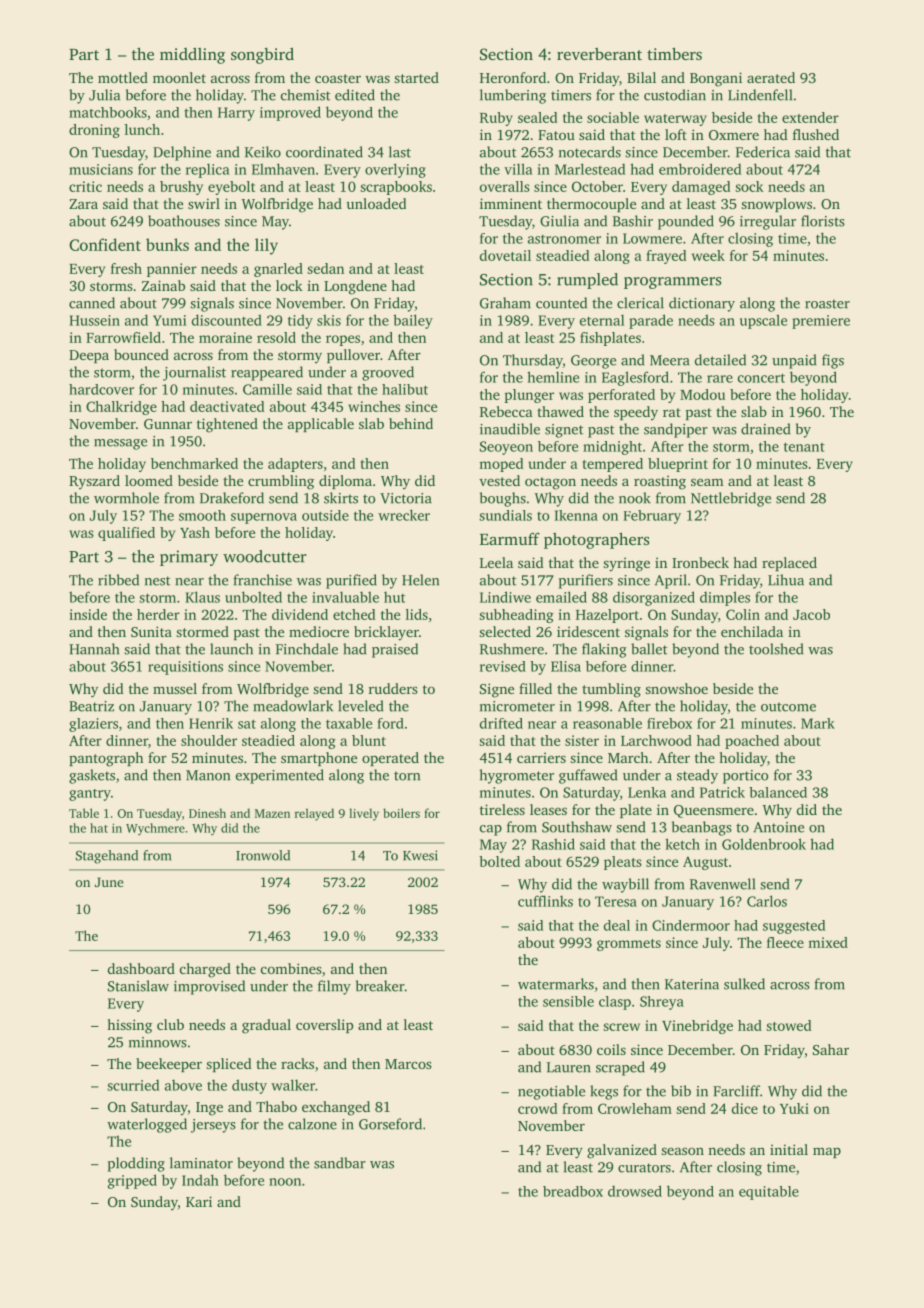 Image resolution: width=924 pixels, height=1308 pixels. Describe the element at coordinates (553, 844) in the image. I see `Rashid` at that location.
